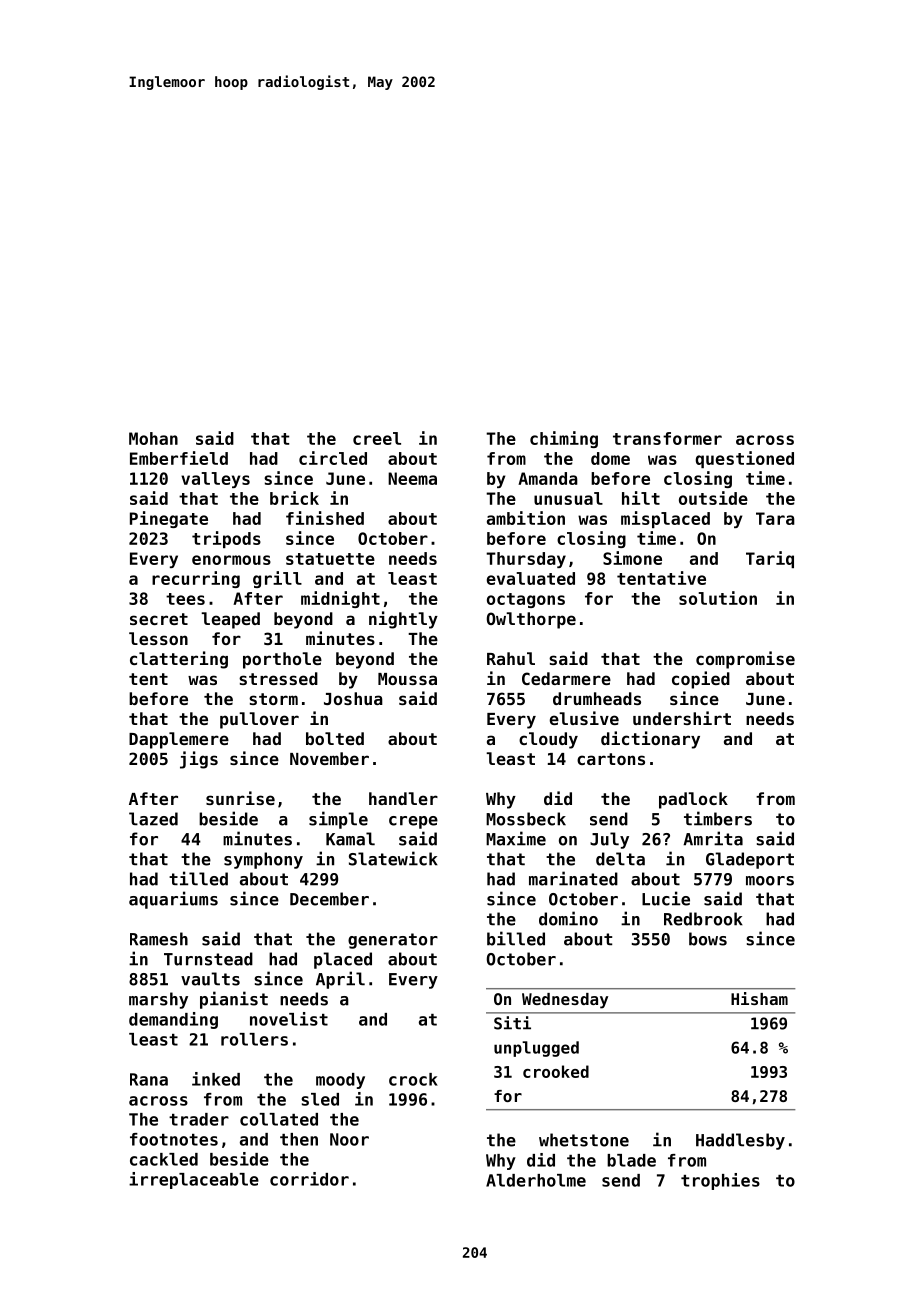  I want to click on Turnstead, so click(208, 959).
